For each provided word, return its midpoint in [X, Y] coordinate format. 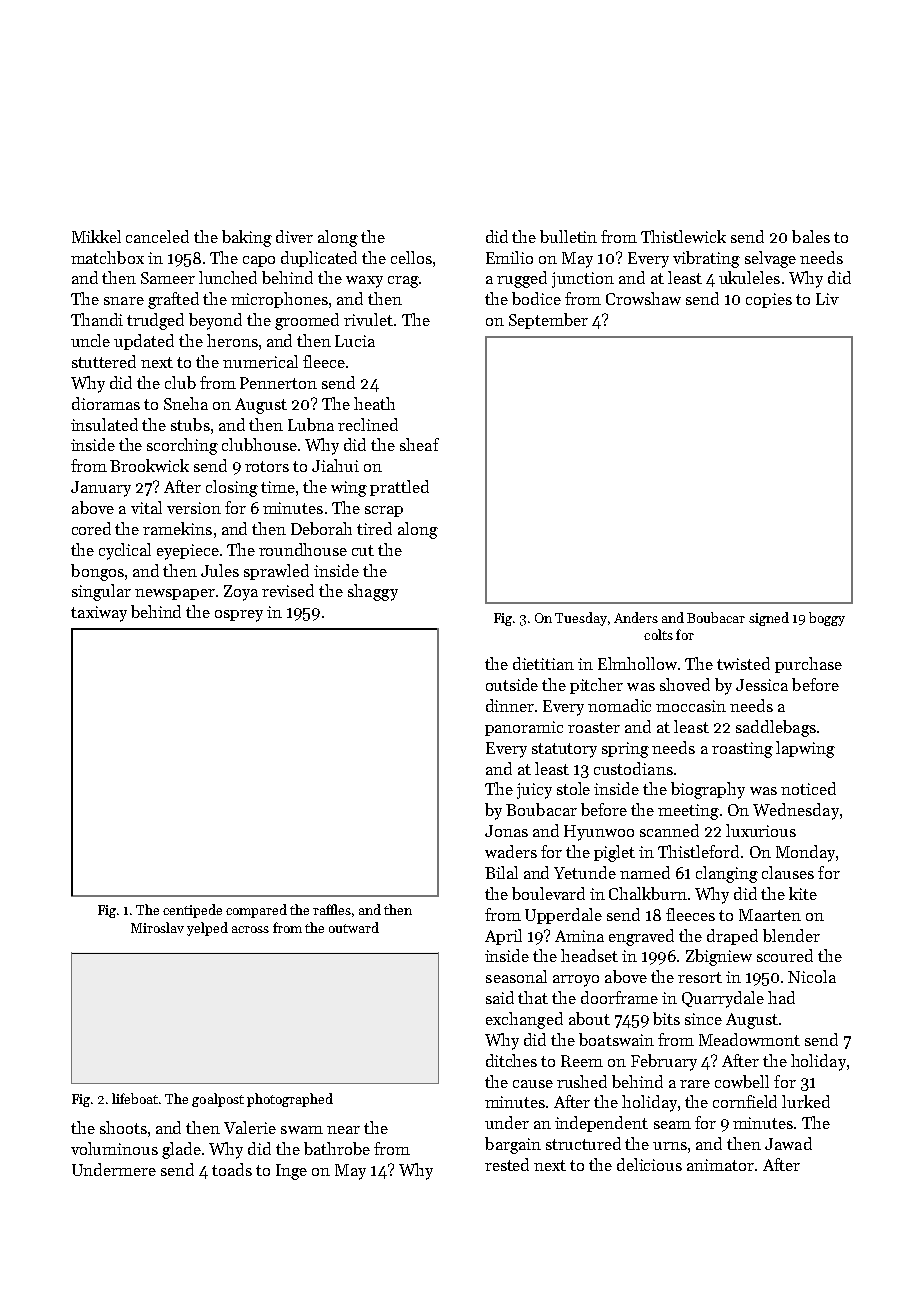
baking [247, 238]
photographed [290, 1100]
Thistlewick [683, 236]
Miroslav [157, 927]
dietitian [543, 663]
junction [583, 280]
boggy [827, 619]
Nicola [812, 976]
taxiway [99, 614]
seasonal [516, 976]
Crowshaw [643, 298]
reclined [368, 424]
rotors [267, 466]
